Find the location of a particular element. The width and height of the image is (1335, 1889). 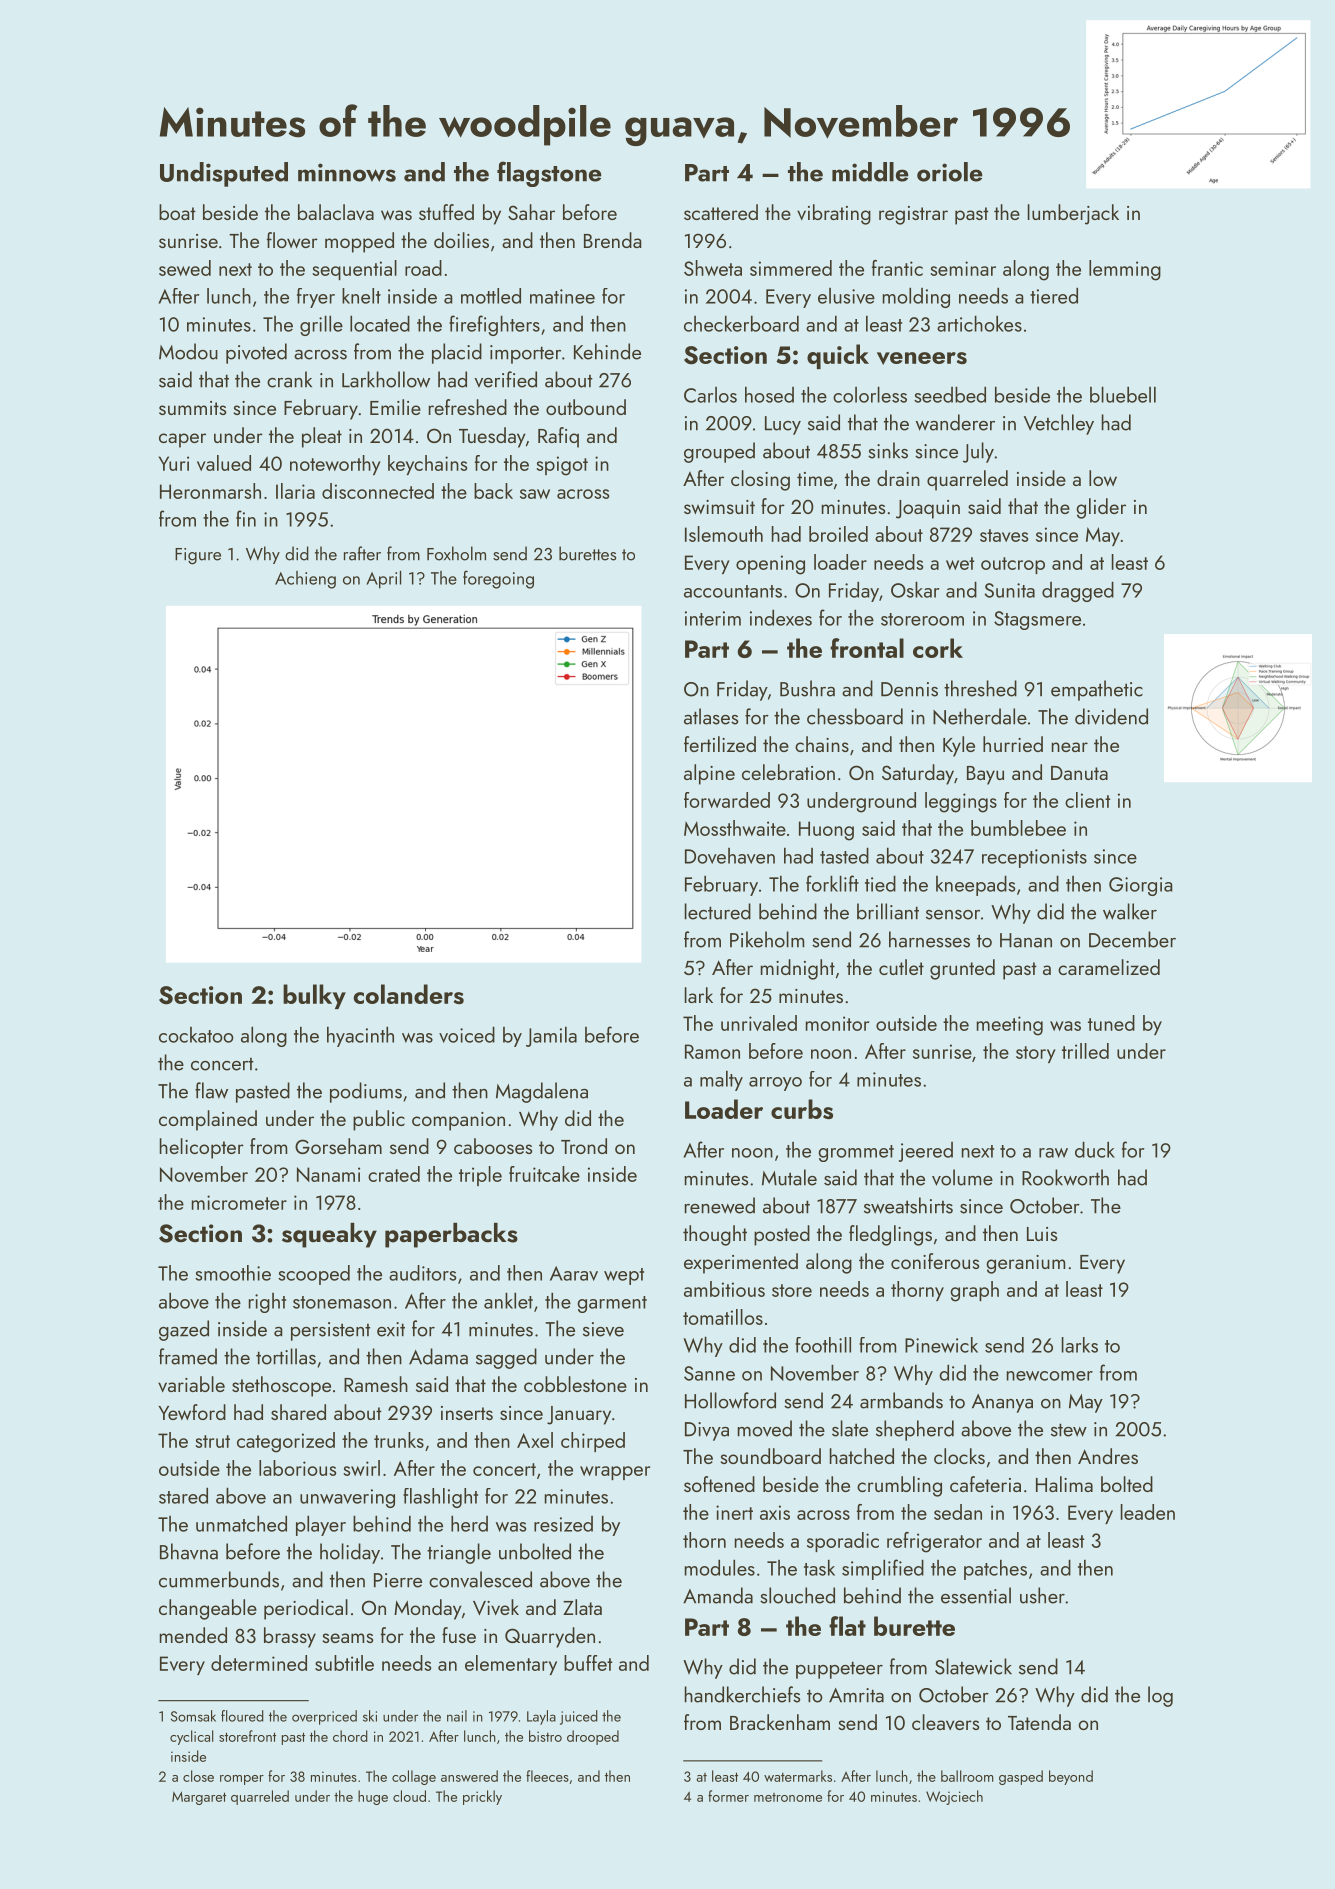

metronome is located at coordinates (788, 1797).
